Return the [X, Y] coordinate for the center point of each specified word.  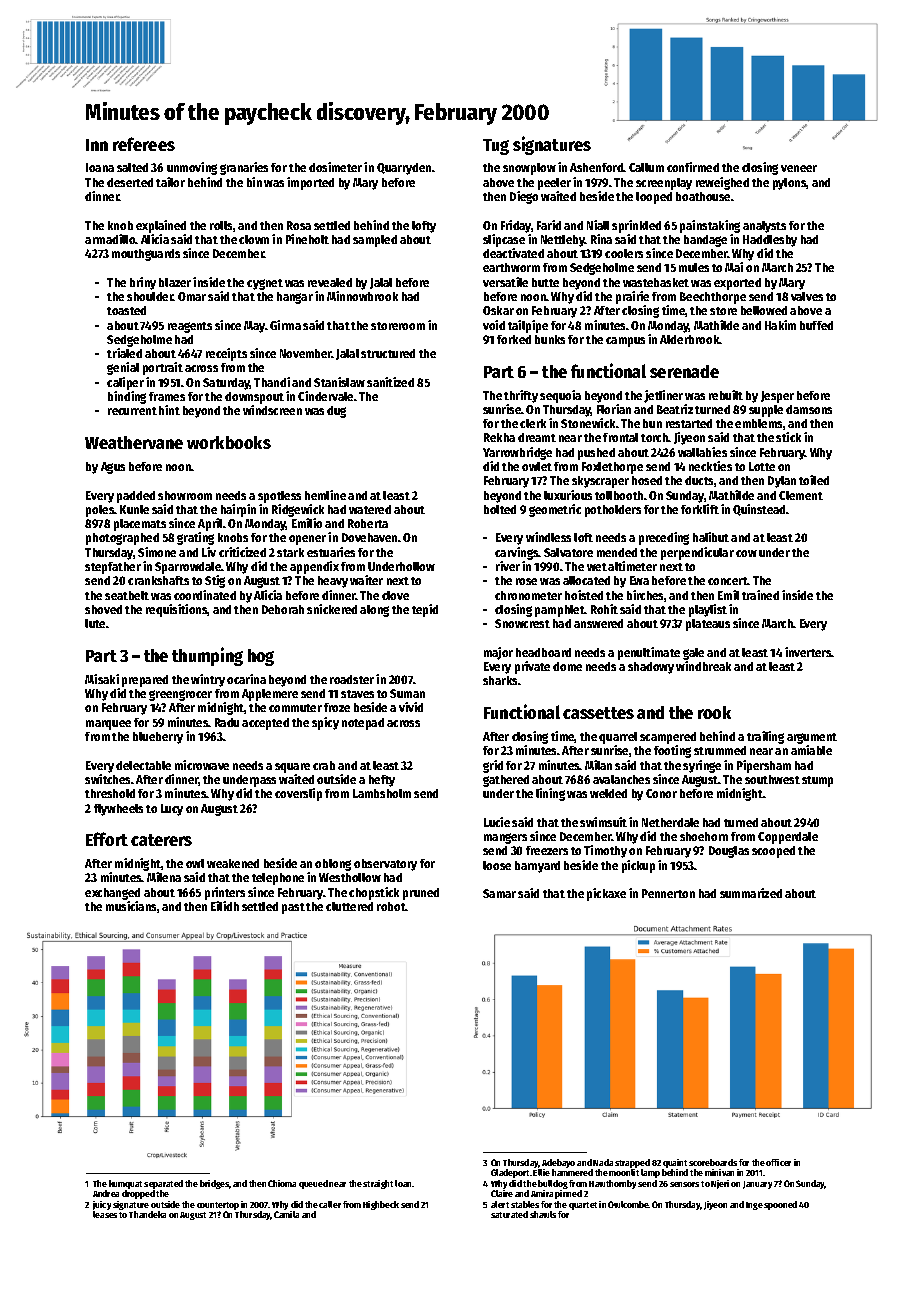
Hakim [780, 325]
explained [161, 226]
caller [330, 1204]
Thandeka [147, 1214]
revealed [330, 282]
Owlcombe [628, 1204]
